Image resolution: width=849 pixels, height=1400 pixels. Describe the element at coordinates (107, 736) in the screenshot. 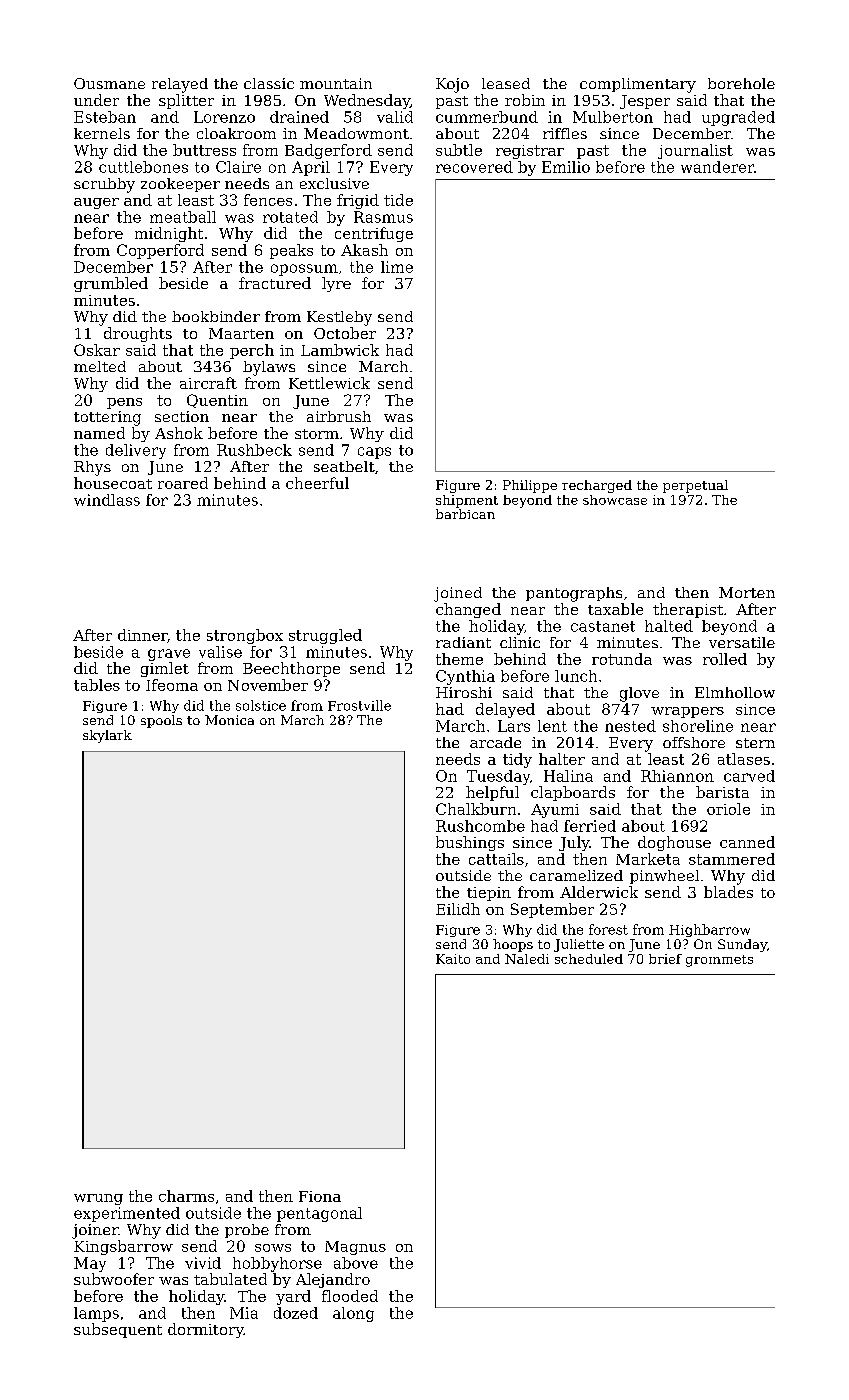

I see `skylark` at that location.
